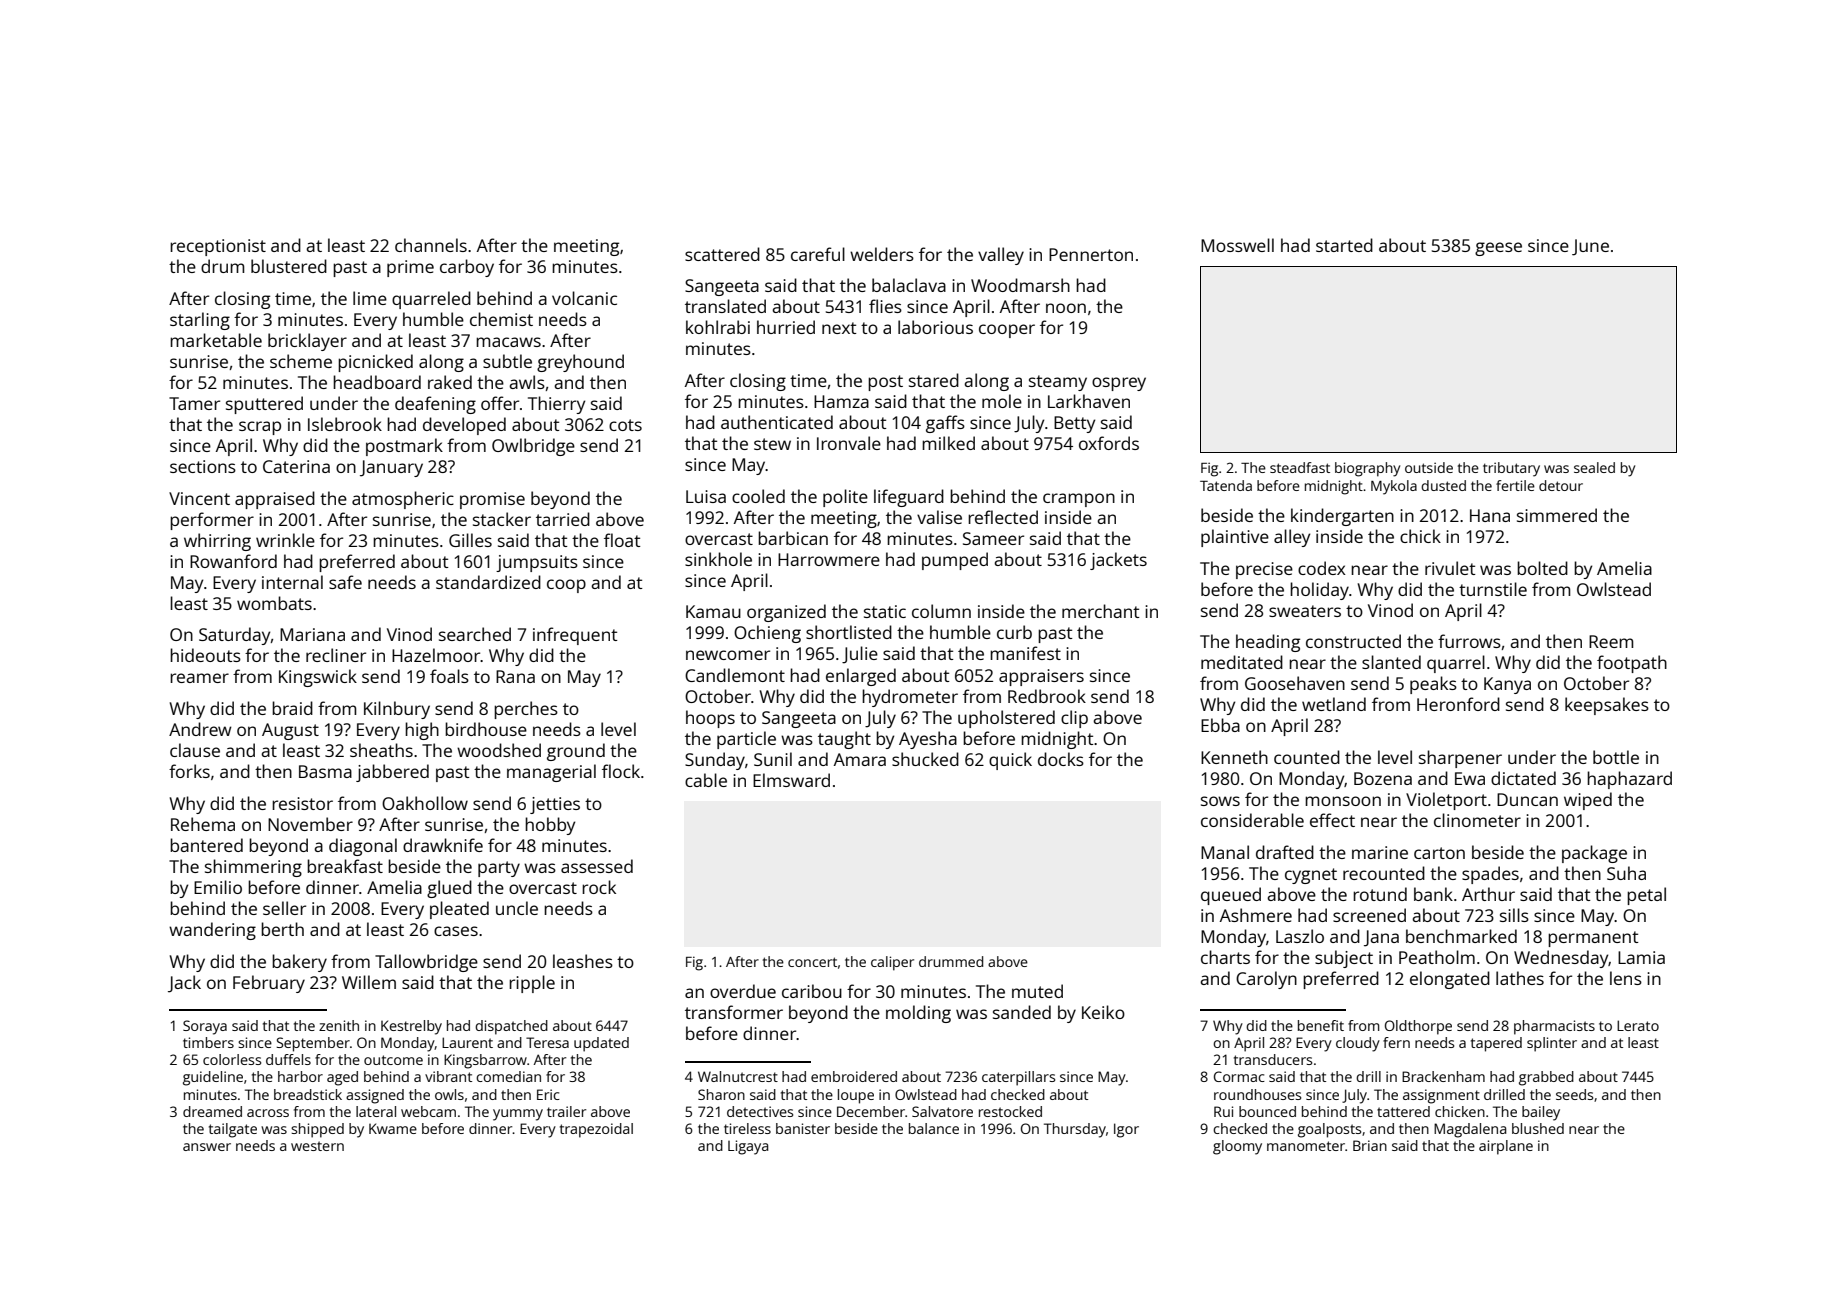  I want to click on reamer, so click(199, 678).
